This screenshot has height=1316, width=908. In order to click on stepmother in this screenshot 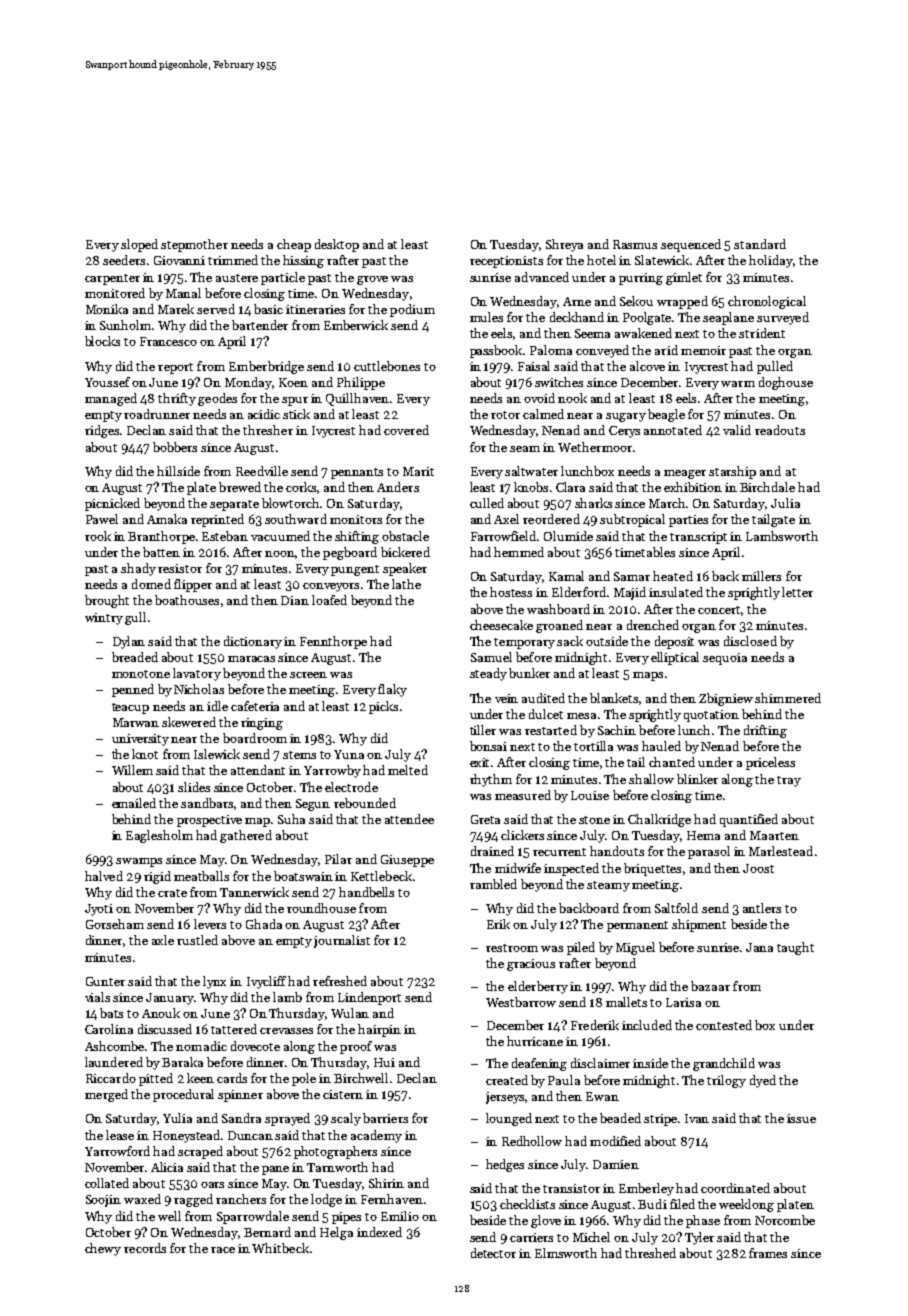, I will do `click(194, 245)`.
